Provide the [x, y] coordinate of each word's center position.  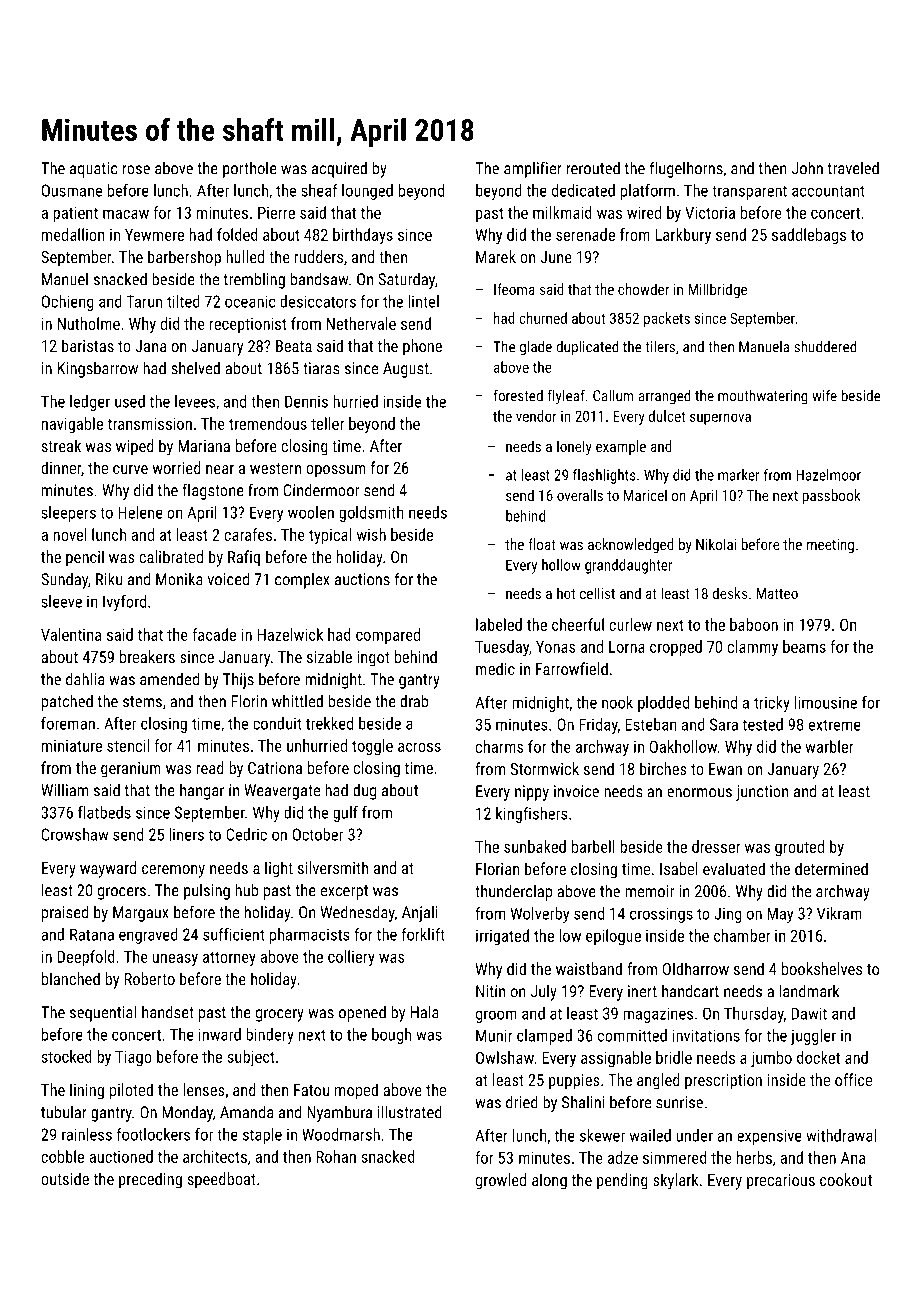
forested [518, 395]
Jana [151, 346]
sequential [103, 1013]
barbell [593, 846]
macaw [126, 214]
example [621, 447]
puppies [574, 1082]
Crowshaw [75, 834]
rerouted [593, 168]
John [807, 168]
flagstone [213, 491]
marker [738, 475]
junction [762, 793]
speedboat [221, 1180]
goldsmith [371, 514]
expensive [769, 1137]
